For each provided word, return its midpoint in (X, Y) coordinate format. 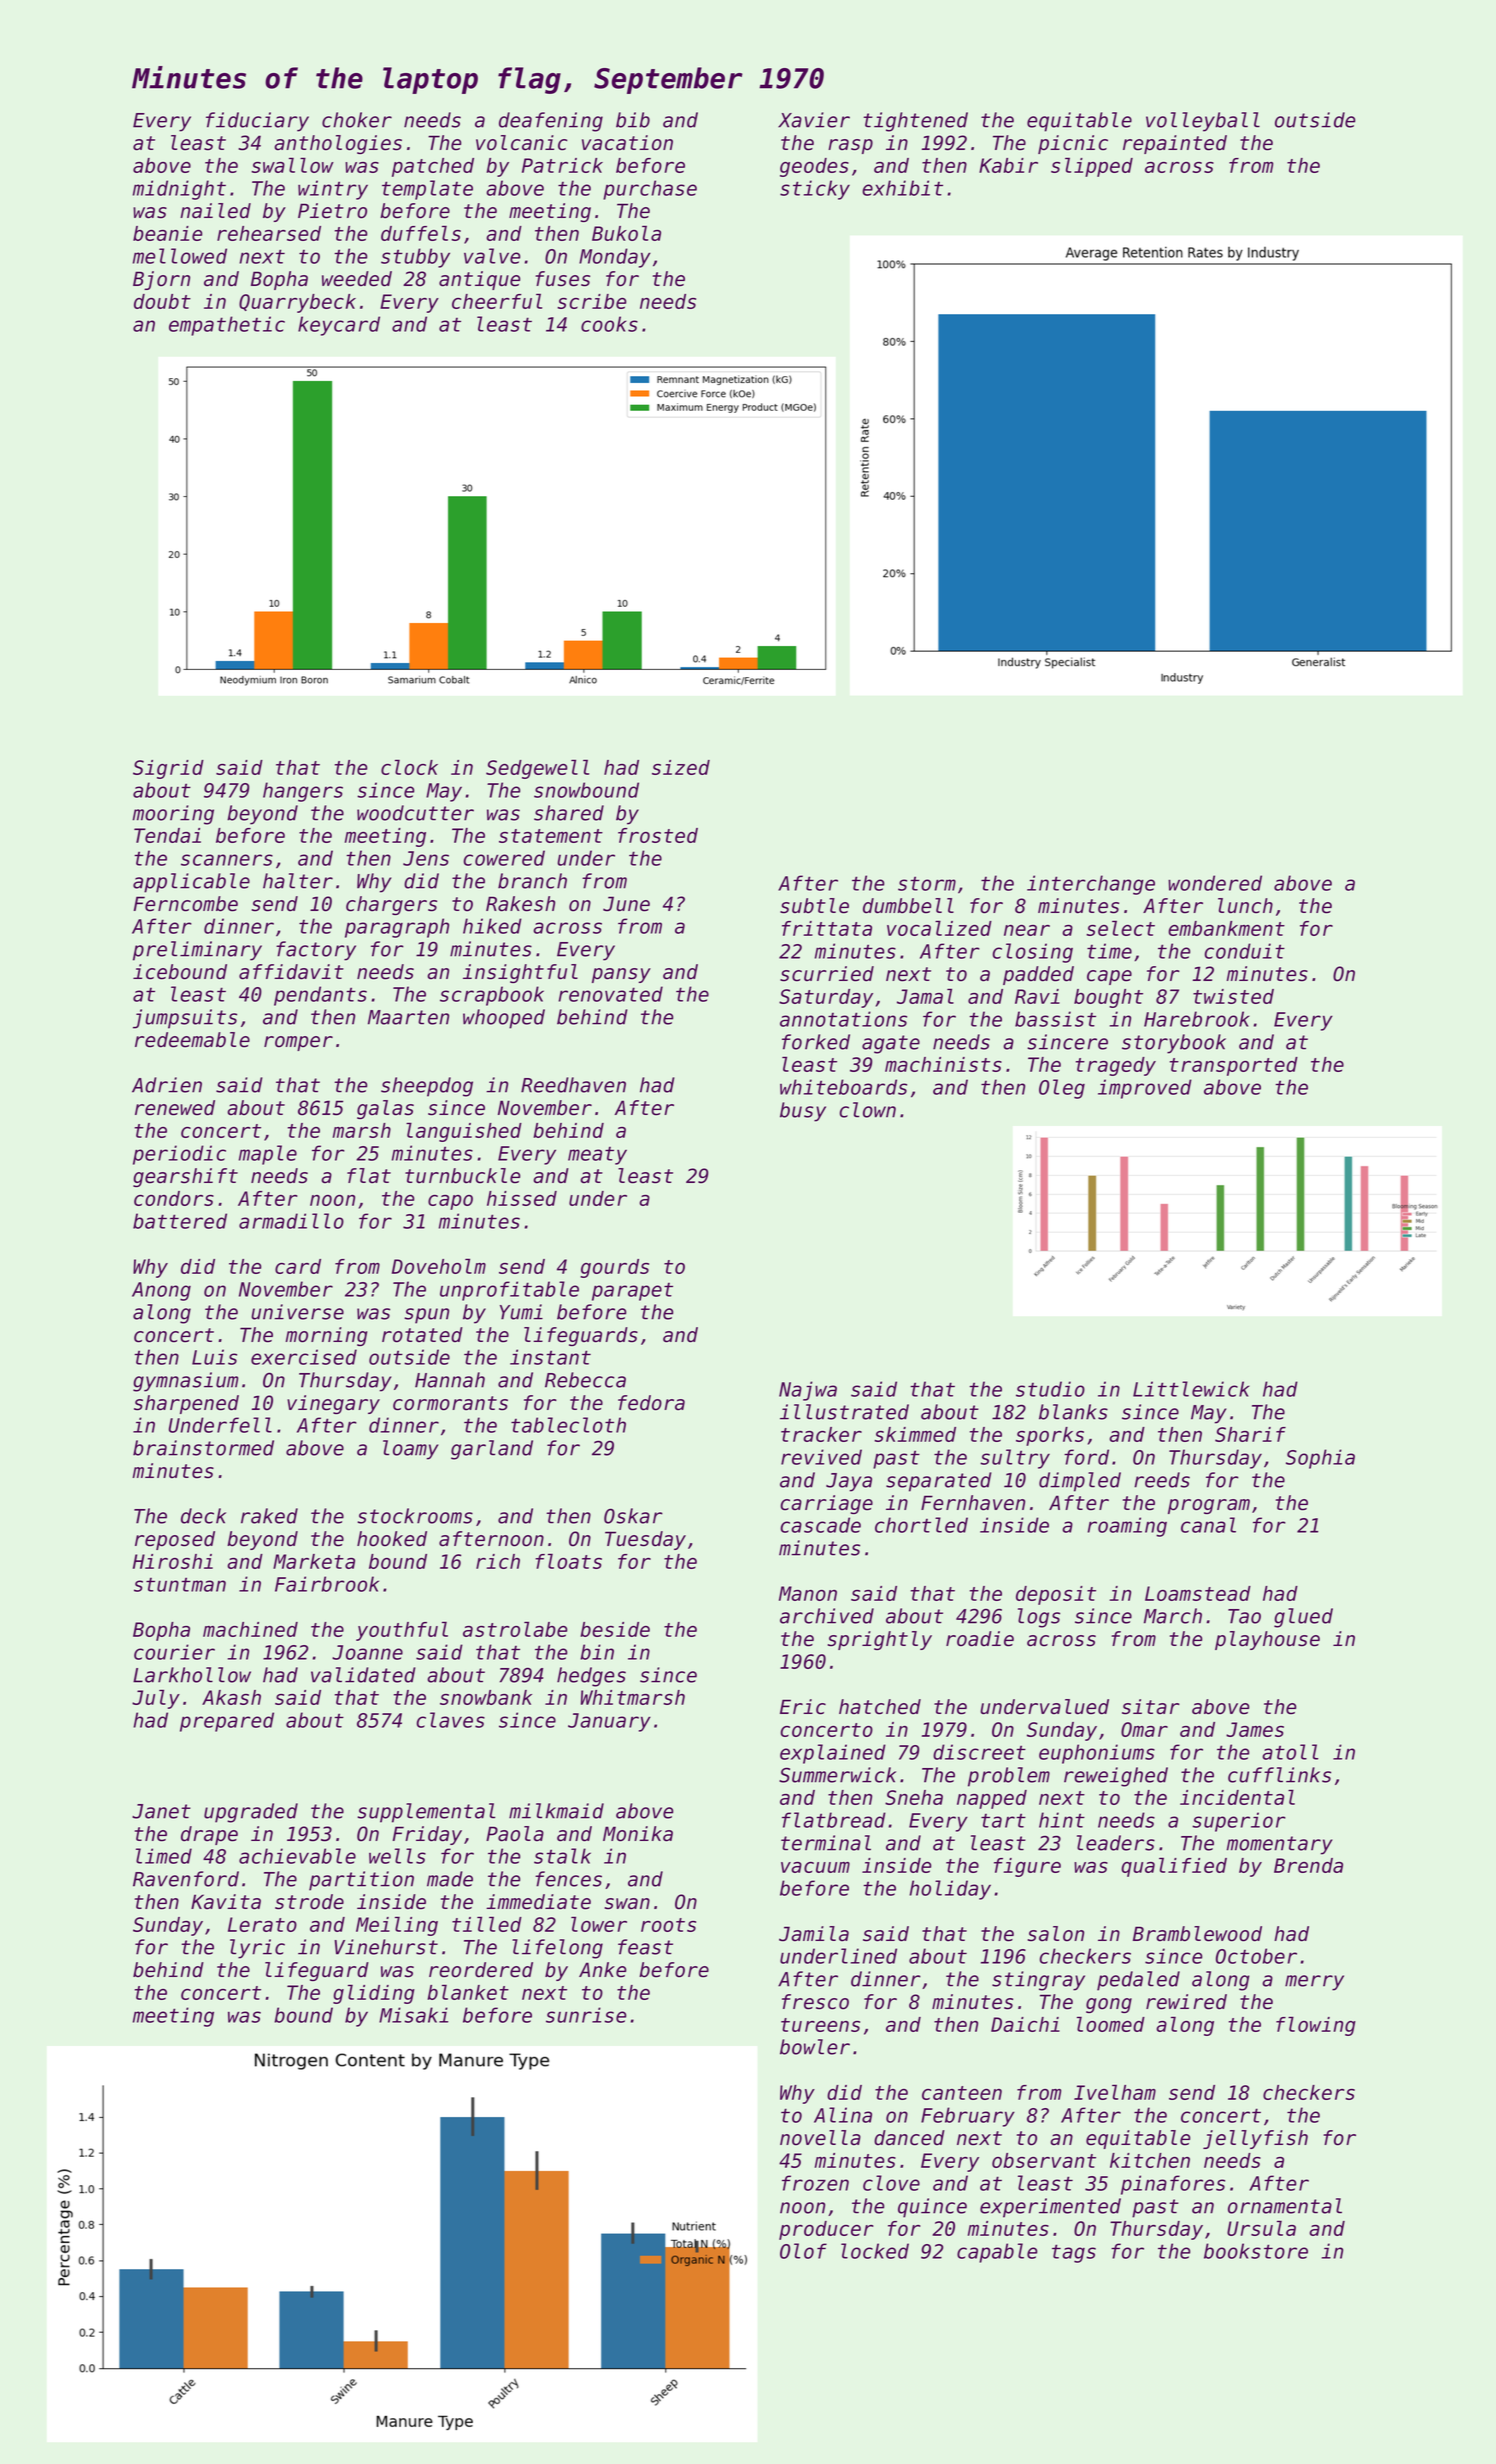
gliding (374, 1994)
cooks (609, 324)
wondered (1215, 883)
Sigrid (168, 769)
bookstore (1256, 2251)
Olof (803, 2251)
